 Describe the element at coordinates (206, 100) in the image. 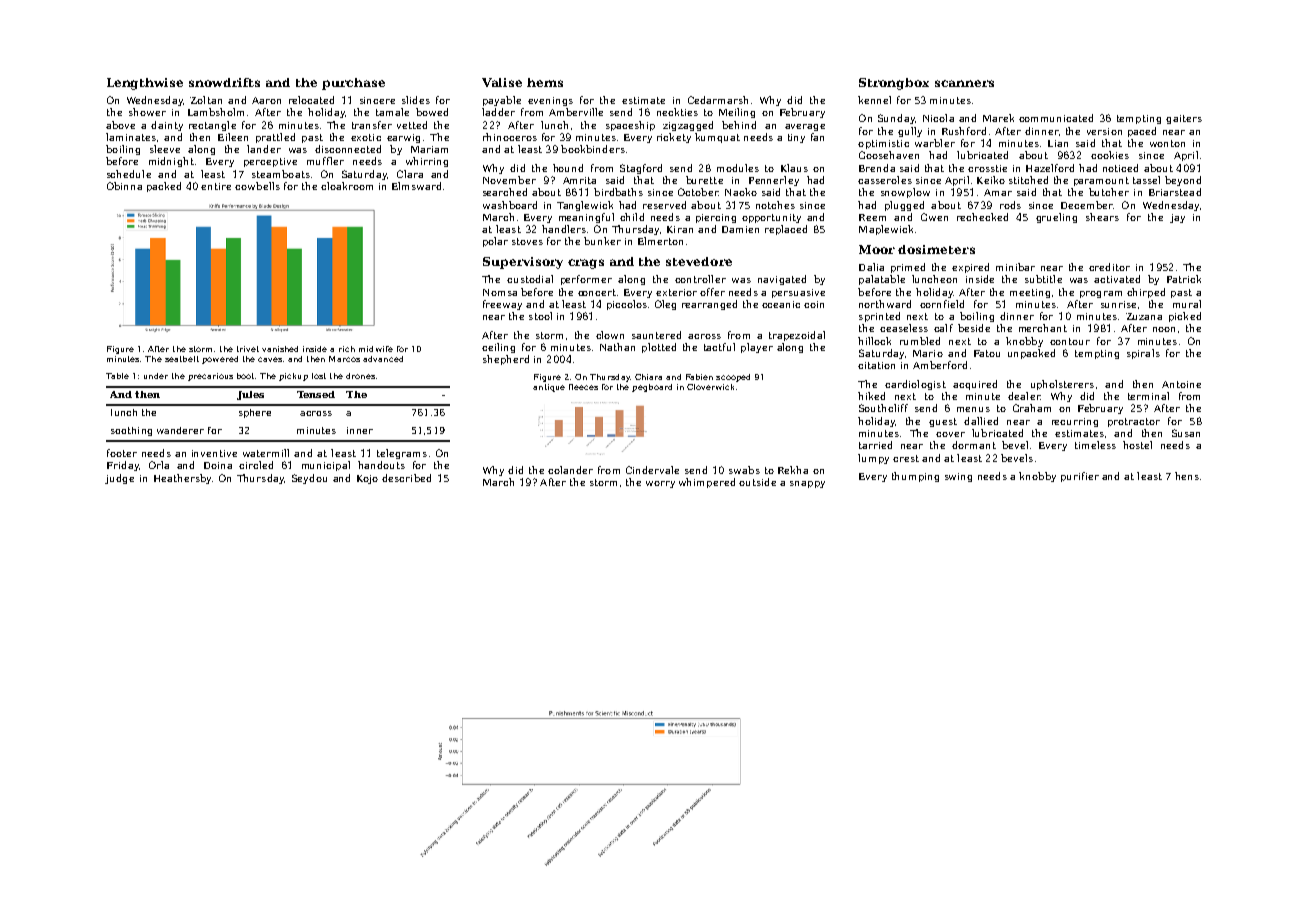

I see `Zoltan` at that location.
